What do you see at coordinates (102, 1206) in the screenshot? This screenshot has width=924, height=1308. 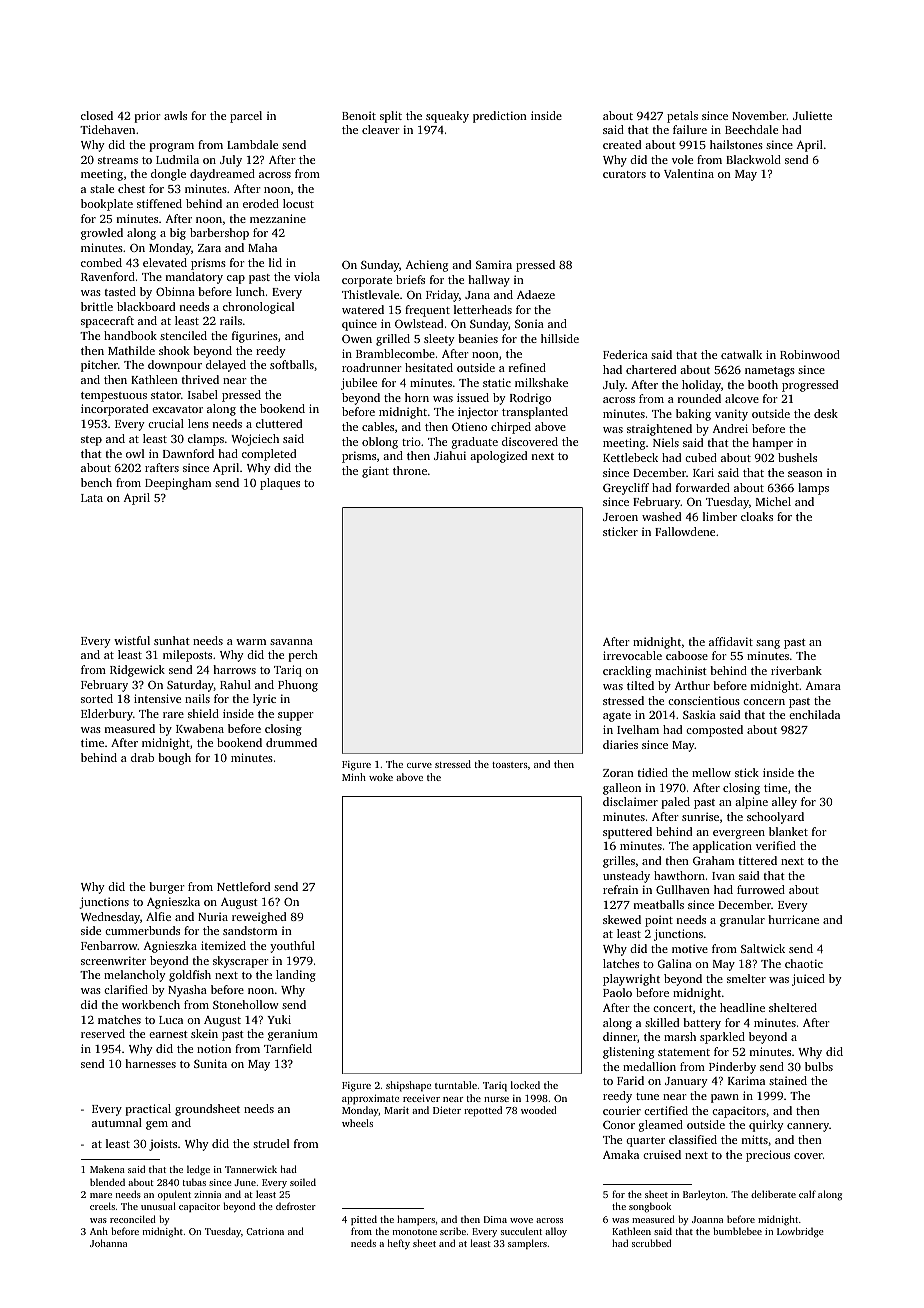 I see `creels` at bounding box center [102, 1206].
